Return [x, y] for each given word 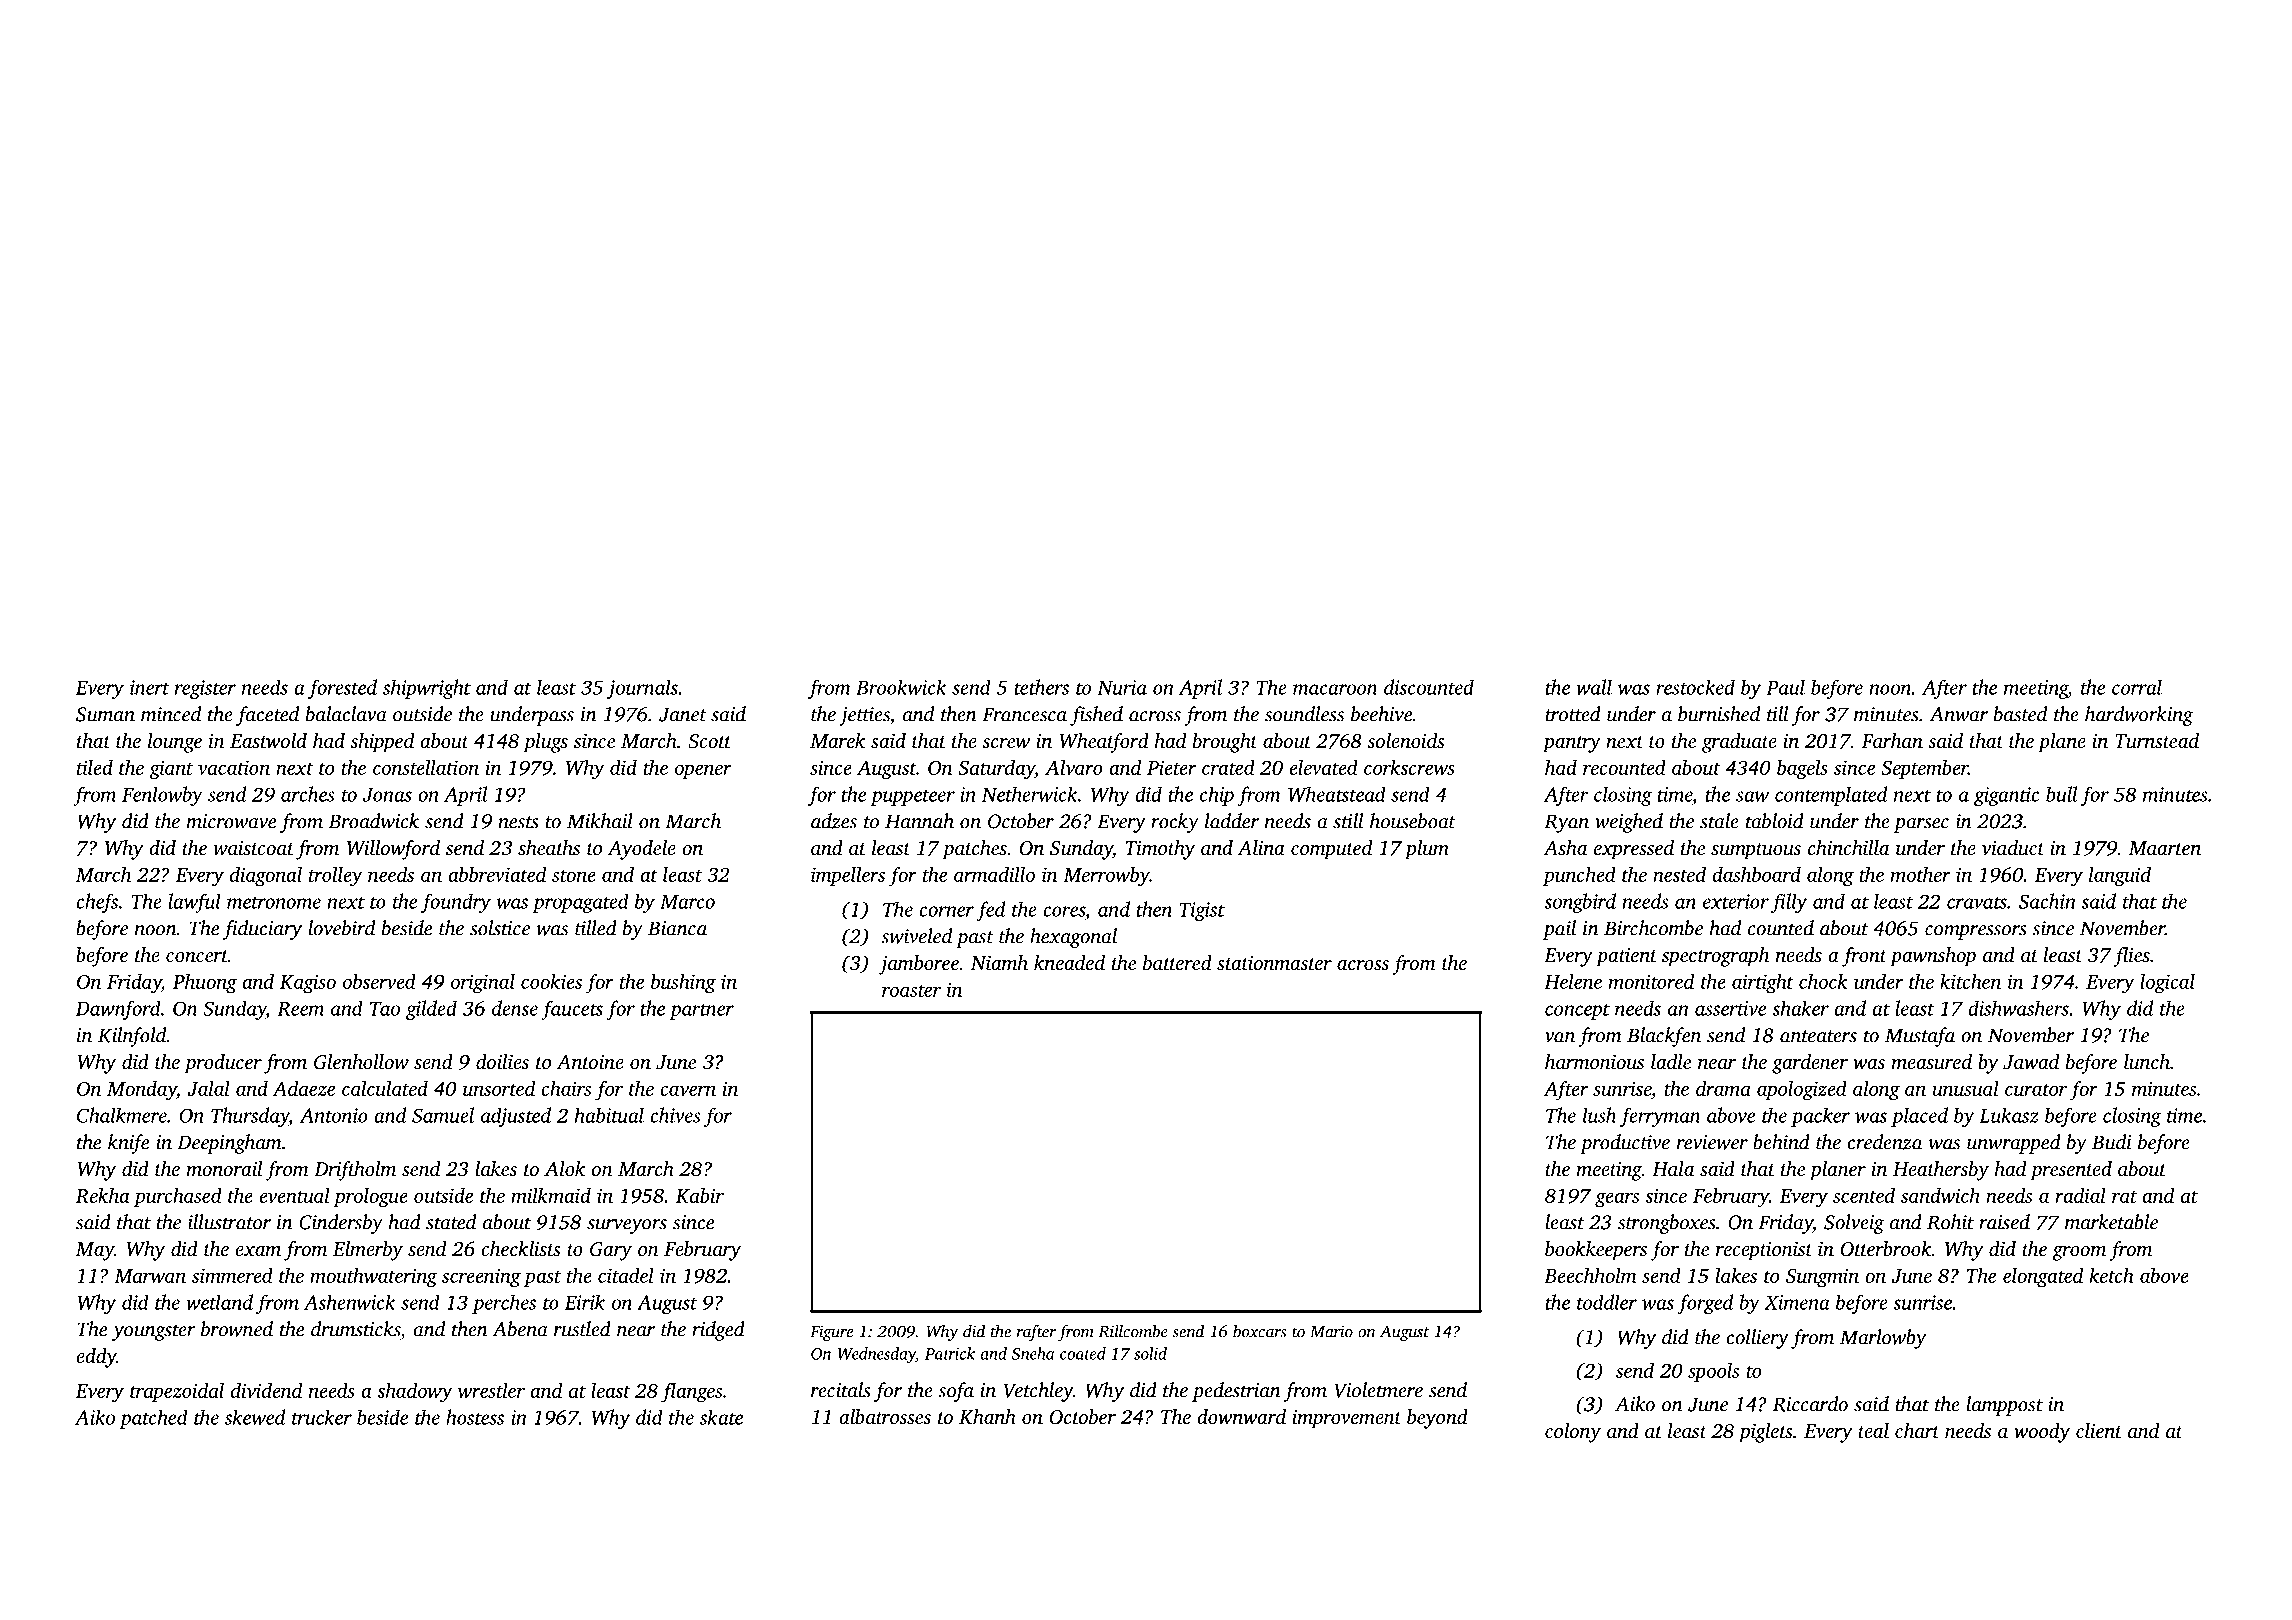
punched [1579, 876]
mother [1921, 874]
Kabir [700, 1195]
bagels [1802, 769]
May [94, 1251]
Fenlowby [162, 796]
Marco [687, 902]
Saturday [996, 769]
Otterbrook [1886, 1249]
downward [1241, 1416]
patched [153, 1419]
